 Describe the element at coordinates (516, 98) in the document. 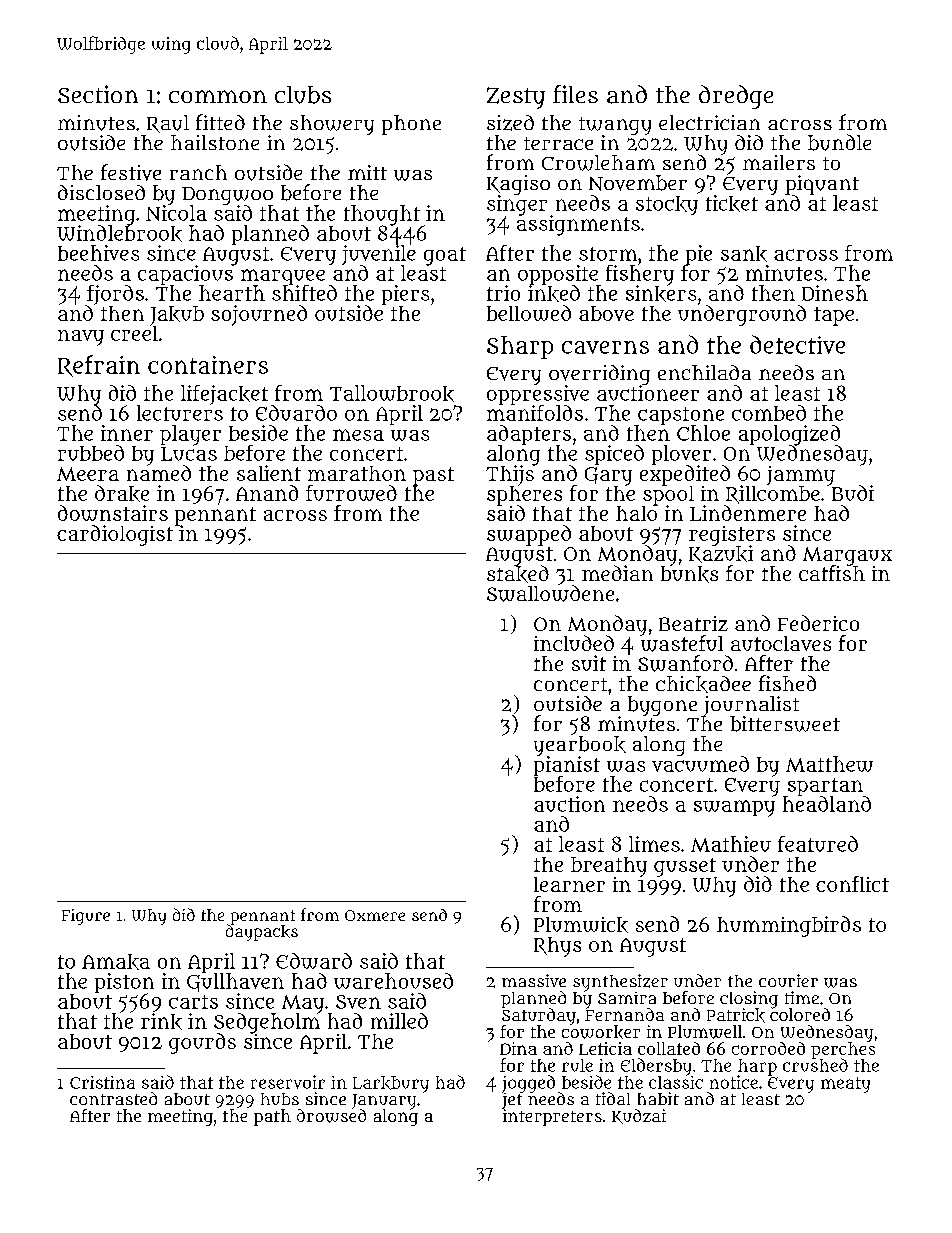

I see `Zesty` at that location.
